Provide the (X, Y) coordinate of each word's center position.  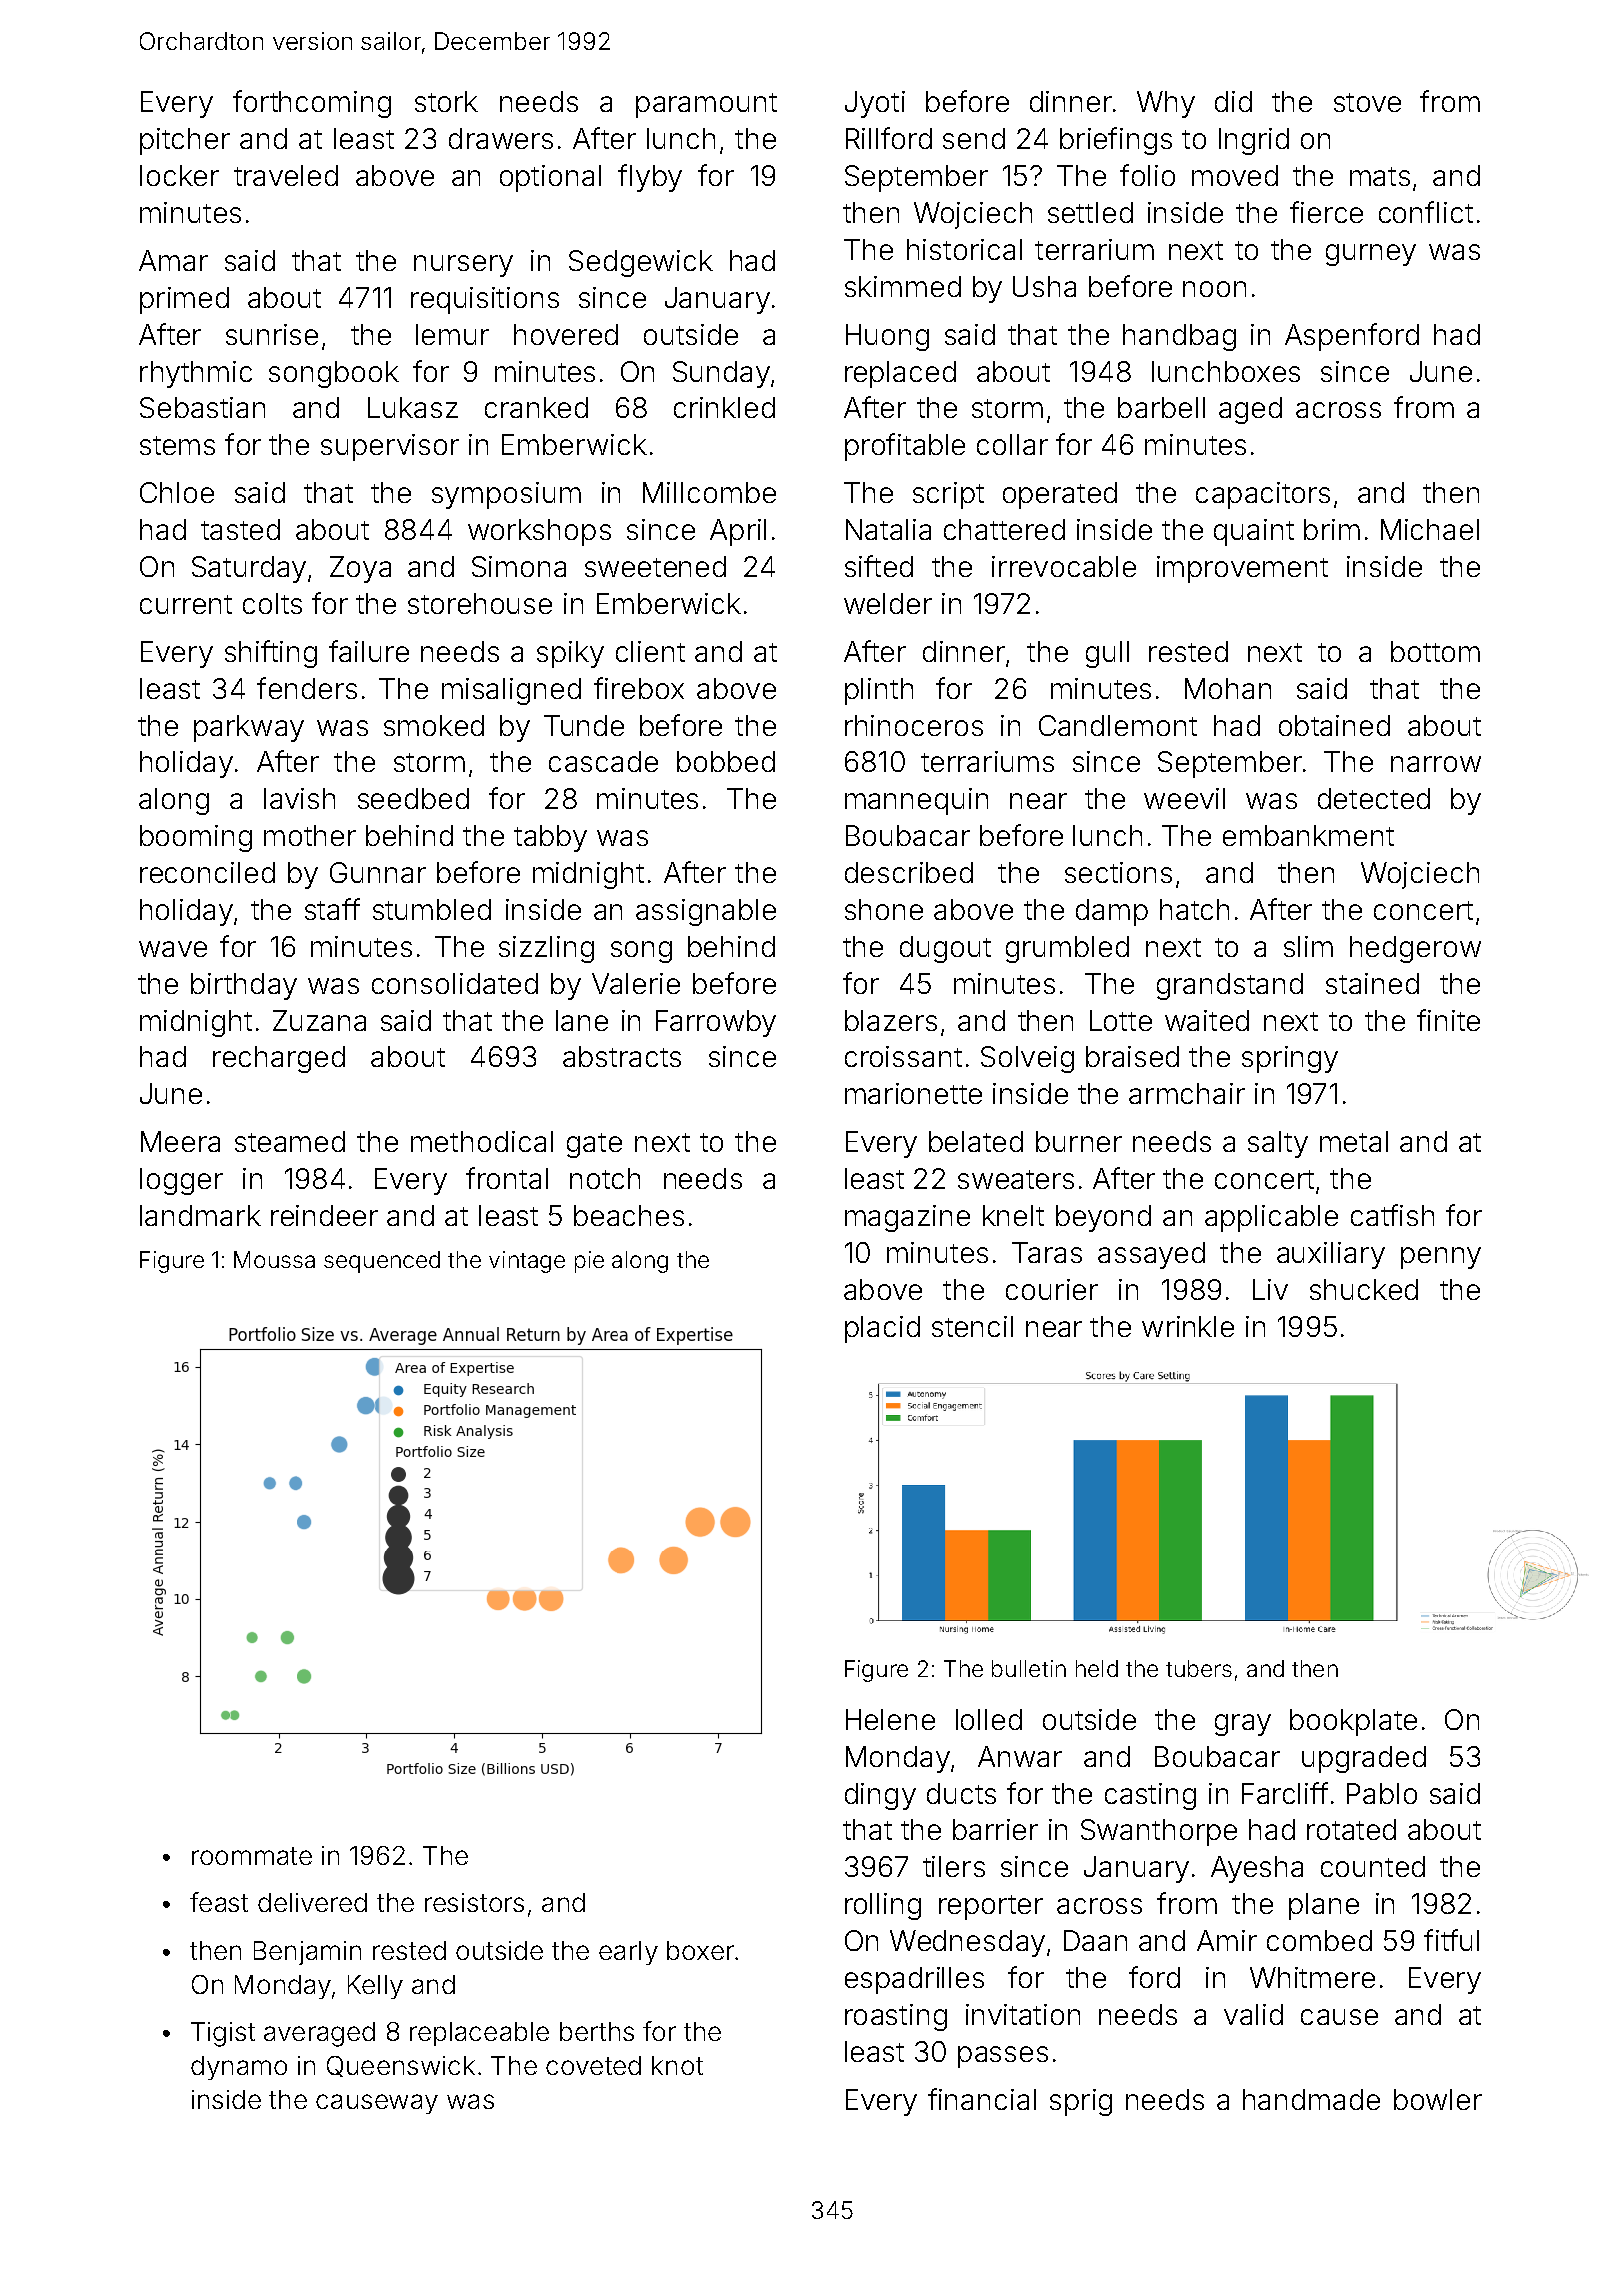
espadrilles (914, 1980)
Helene (890, 1719)
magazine (907, 1218)
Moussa (274, 1259)
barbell (1161, 407)
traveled (286, 175)
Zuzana (319, 1020)
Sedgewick (641, 263)
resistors (474, 1902)
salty (1278, 1144)
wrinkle (1188, 1326)
